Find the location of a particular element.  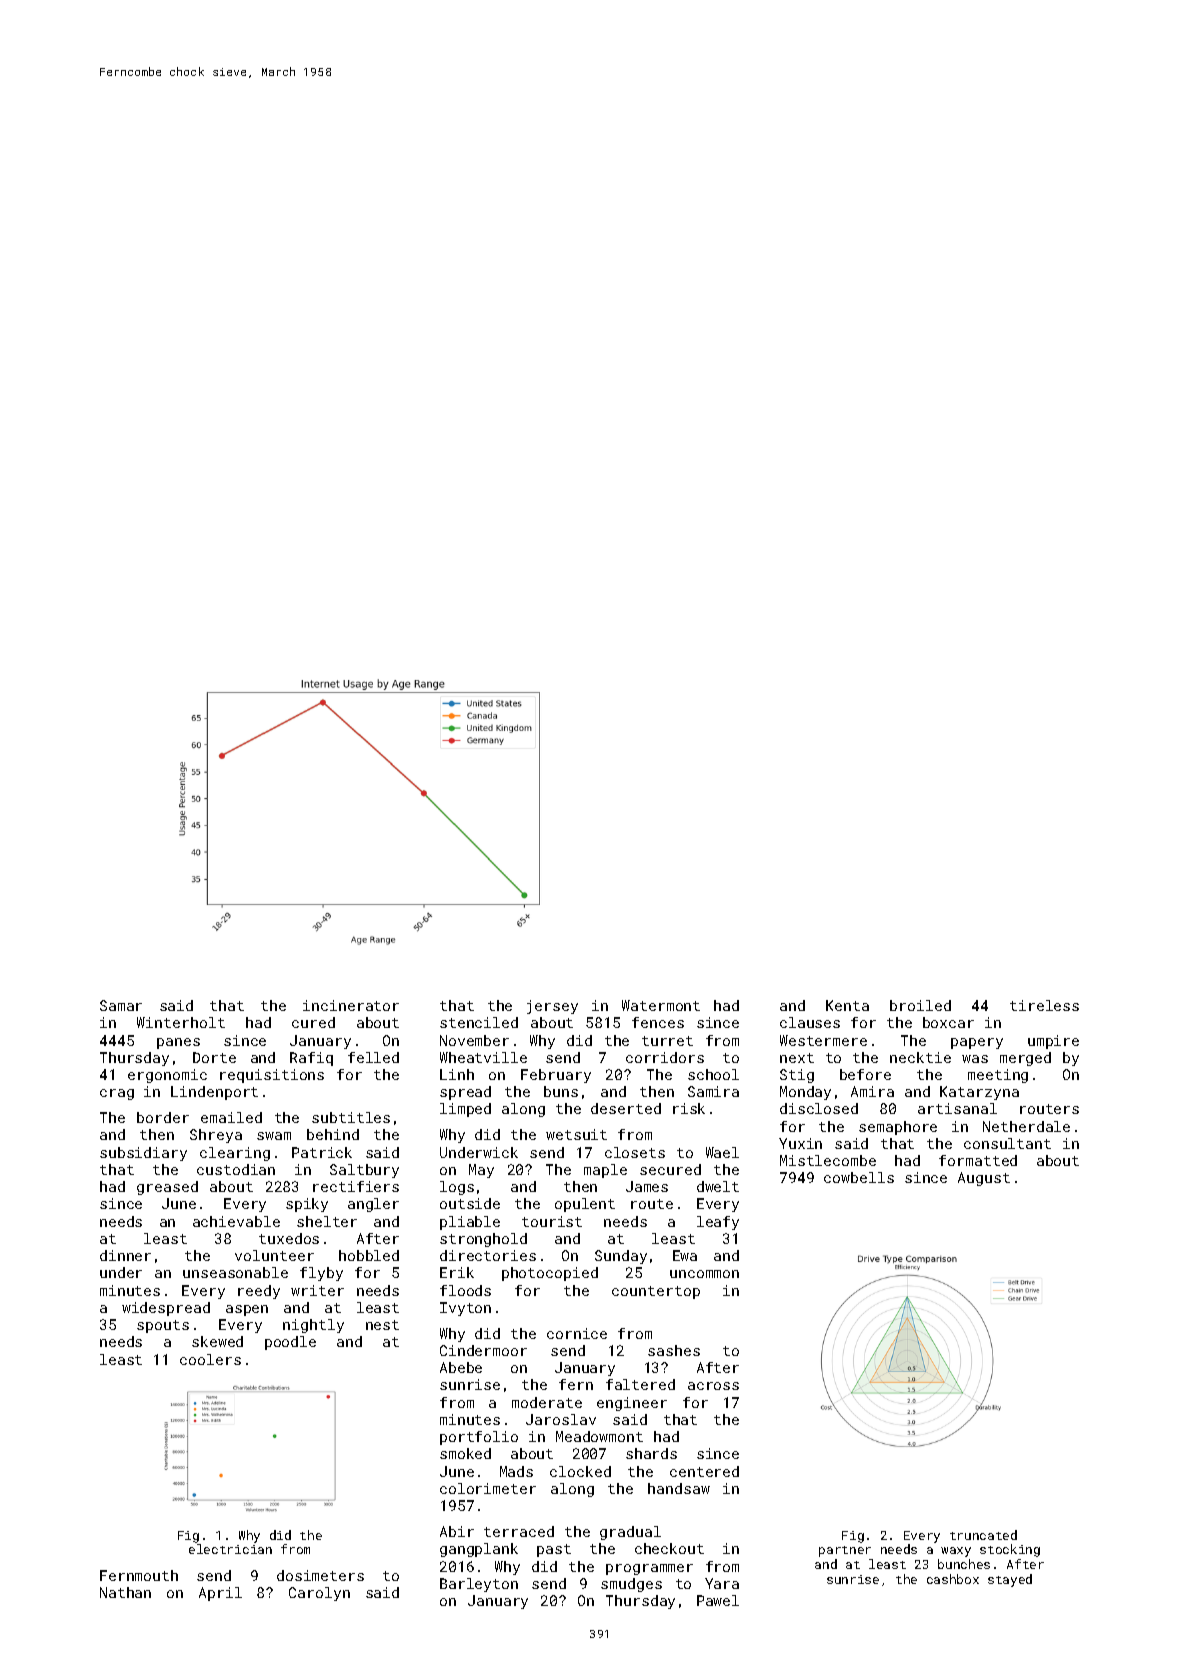

consultant is located at coordinates (1007, 1143).
